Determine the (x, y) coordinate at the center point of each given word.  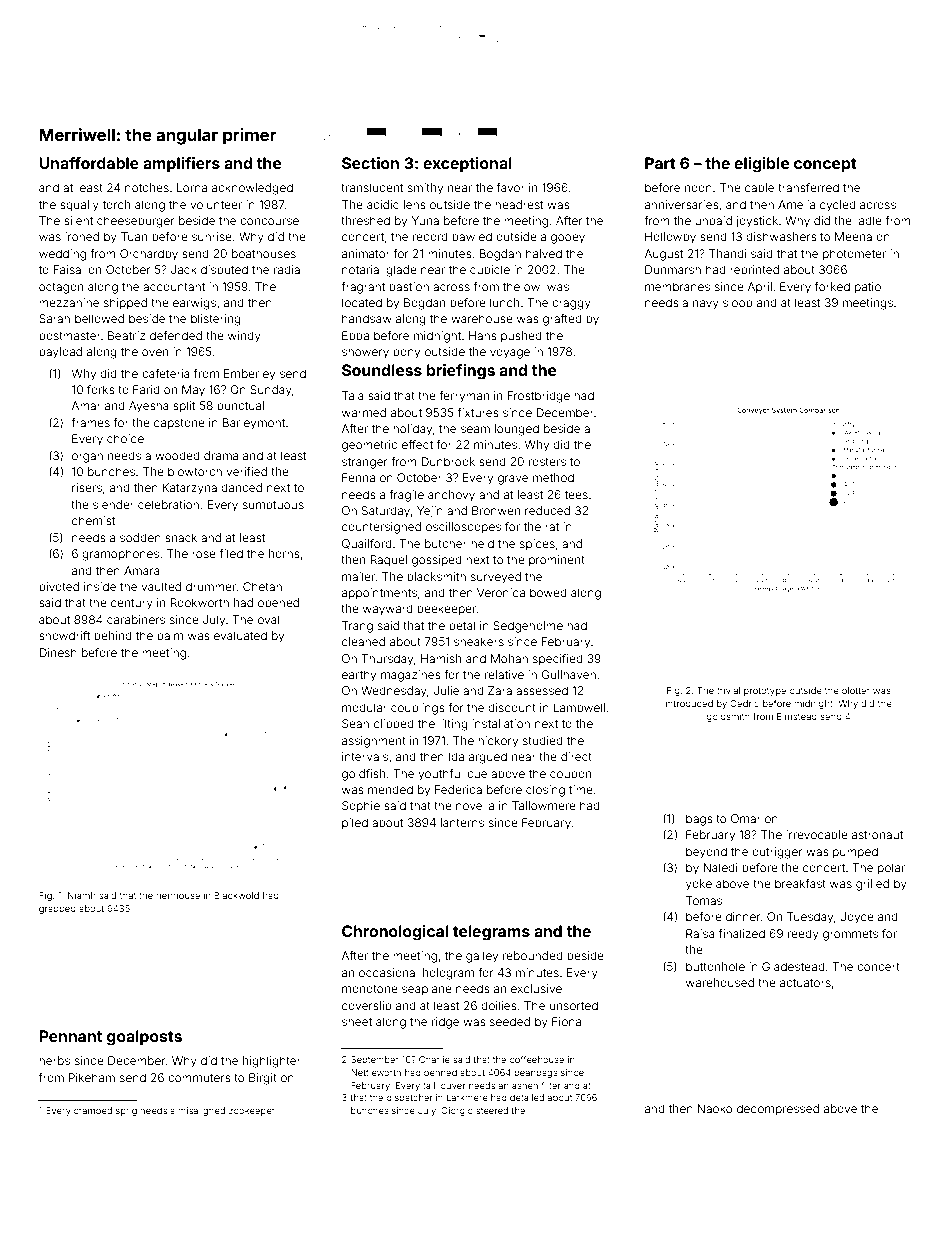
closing (545, 791)
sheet (357, 1021)
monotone (370, 989)
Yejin (430, 512)
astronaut (877, 835)
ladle (869, 220)
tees (576, 495)
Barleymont (253, 424)
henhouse (178, 895)
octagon (61, 288)
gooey (568, 239)
